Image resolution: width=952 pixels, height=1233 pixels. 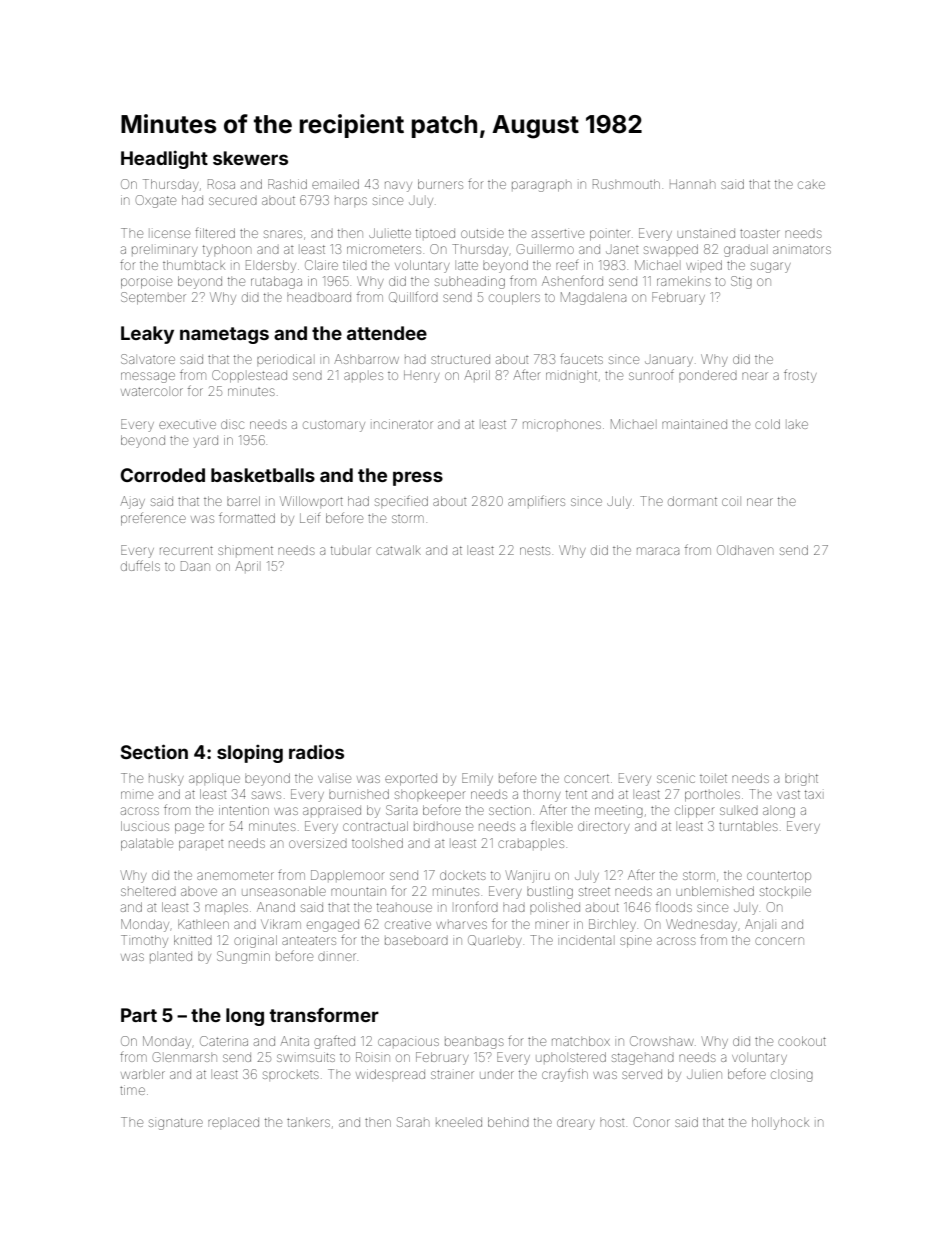 I want to click on September, so click(x=153, y=298).
